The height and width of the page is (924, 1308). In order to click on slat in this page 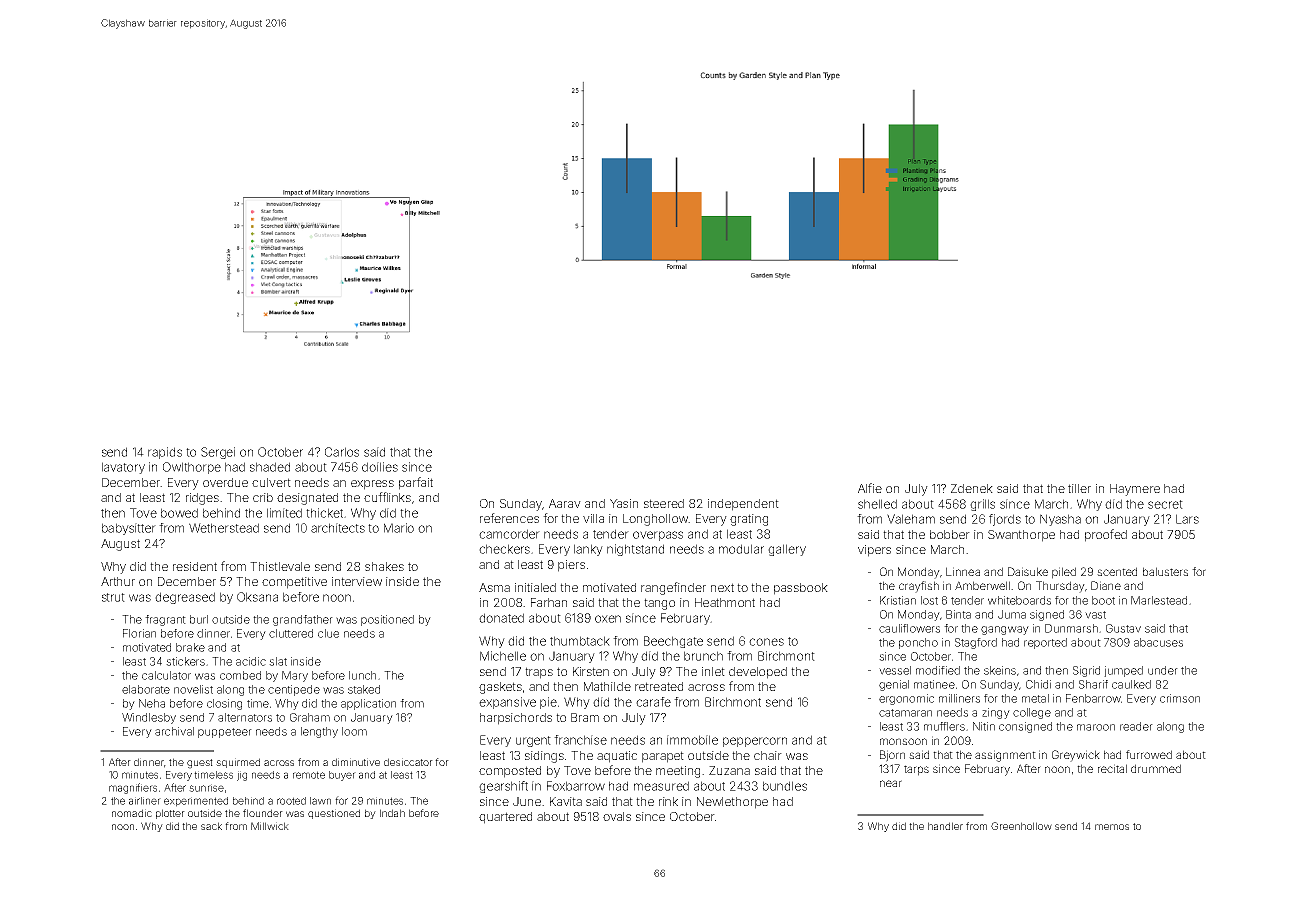, I will do `click(278, 661)`.
